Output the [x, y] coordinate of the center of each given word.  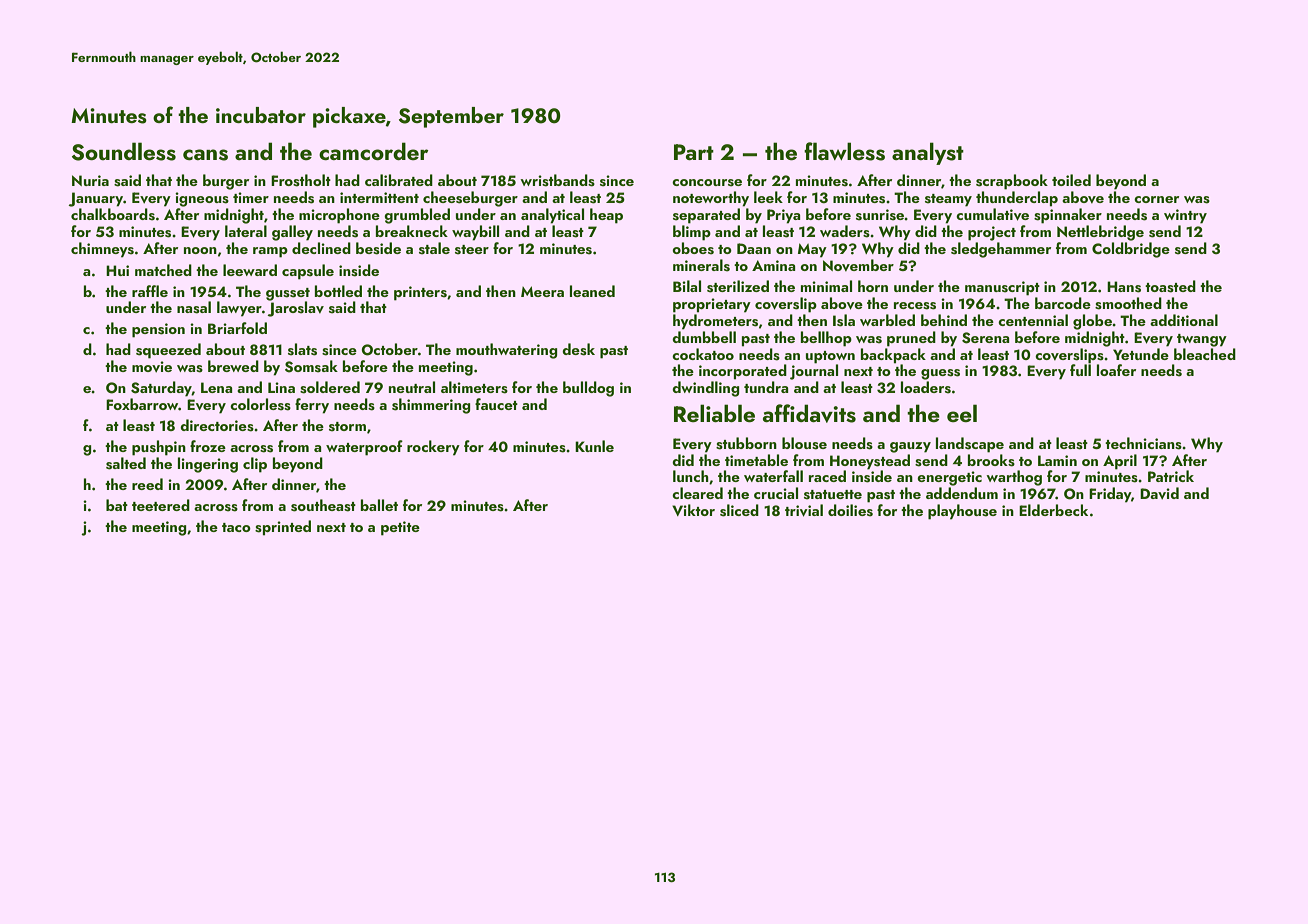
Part [694, 152]
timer [251, 197]
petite [400, 528]
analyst [928, 153]
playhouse [962, 512]
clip [255, 465]
